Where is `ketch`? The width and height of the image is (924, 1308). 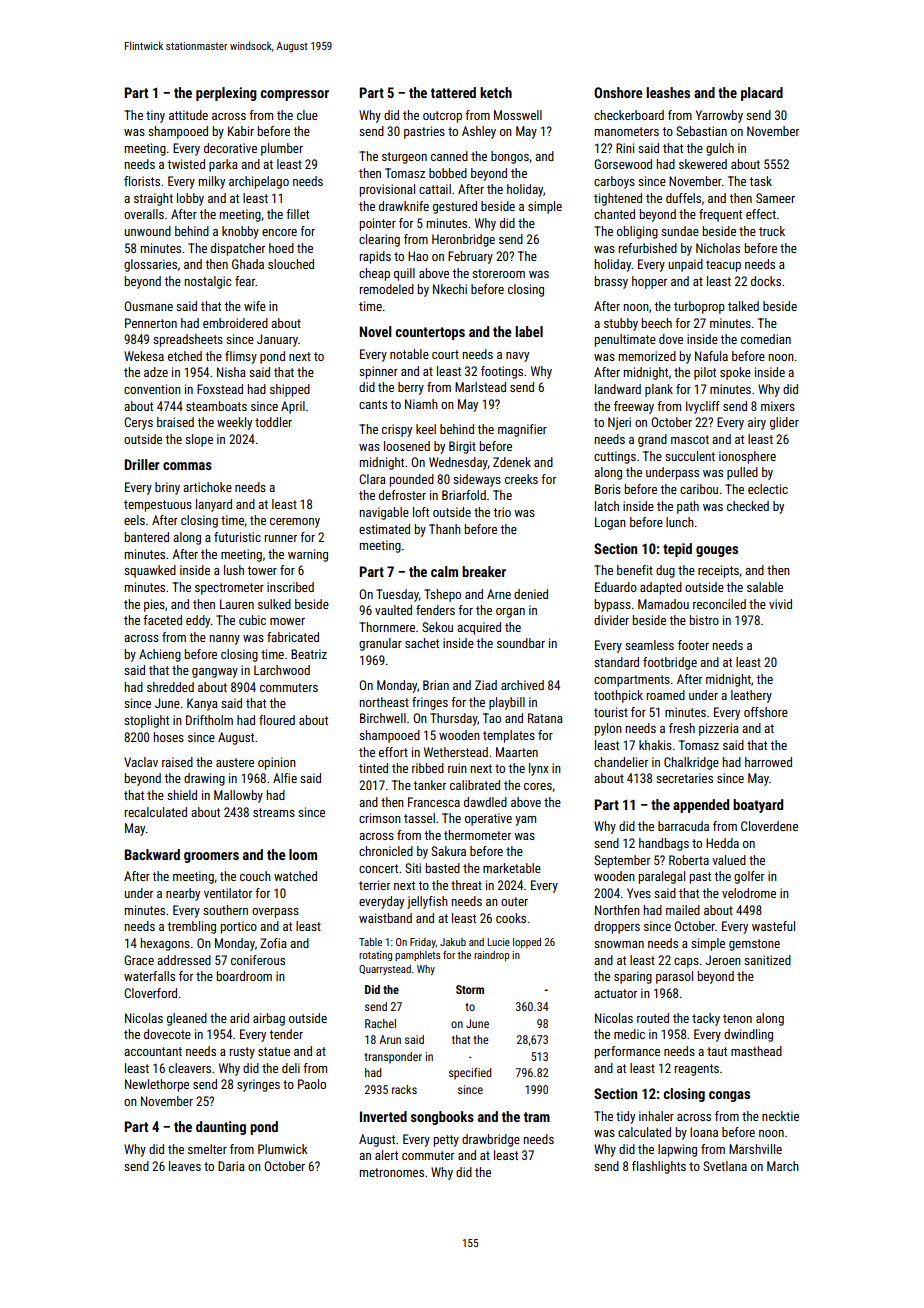 ketch is located at coordinates (496, 92).
